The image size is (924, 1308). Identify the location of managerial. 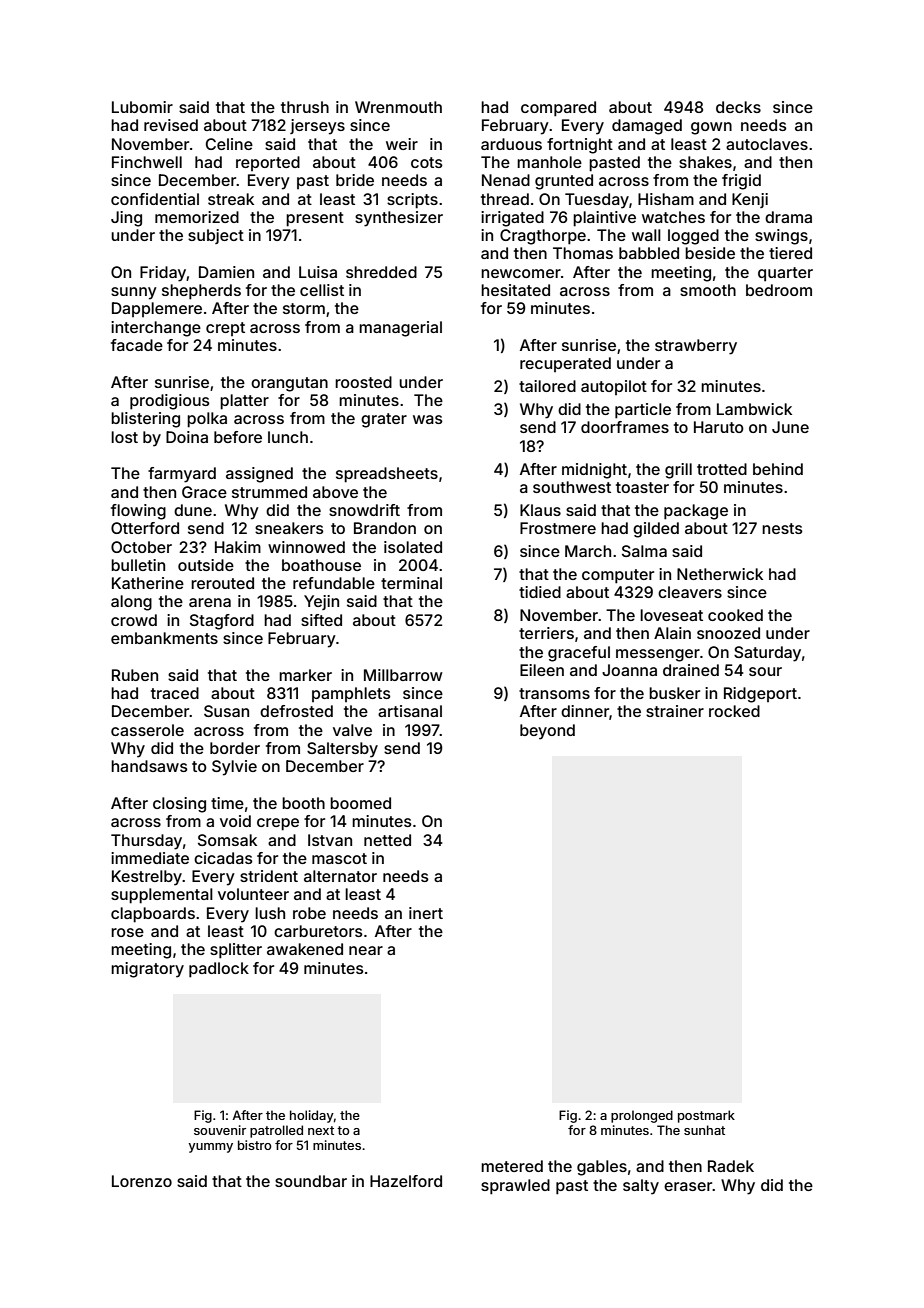
(400, 329).
